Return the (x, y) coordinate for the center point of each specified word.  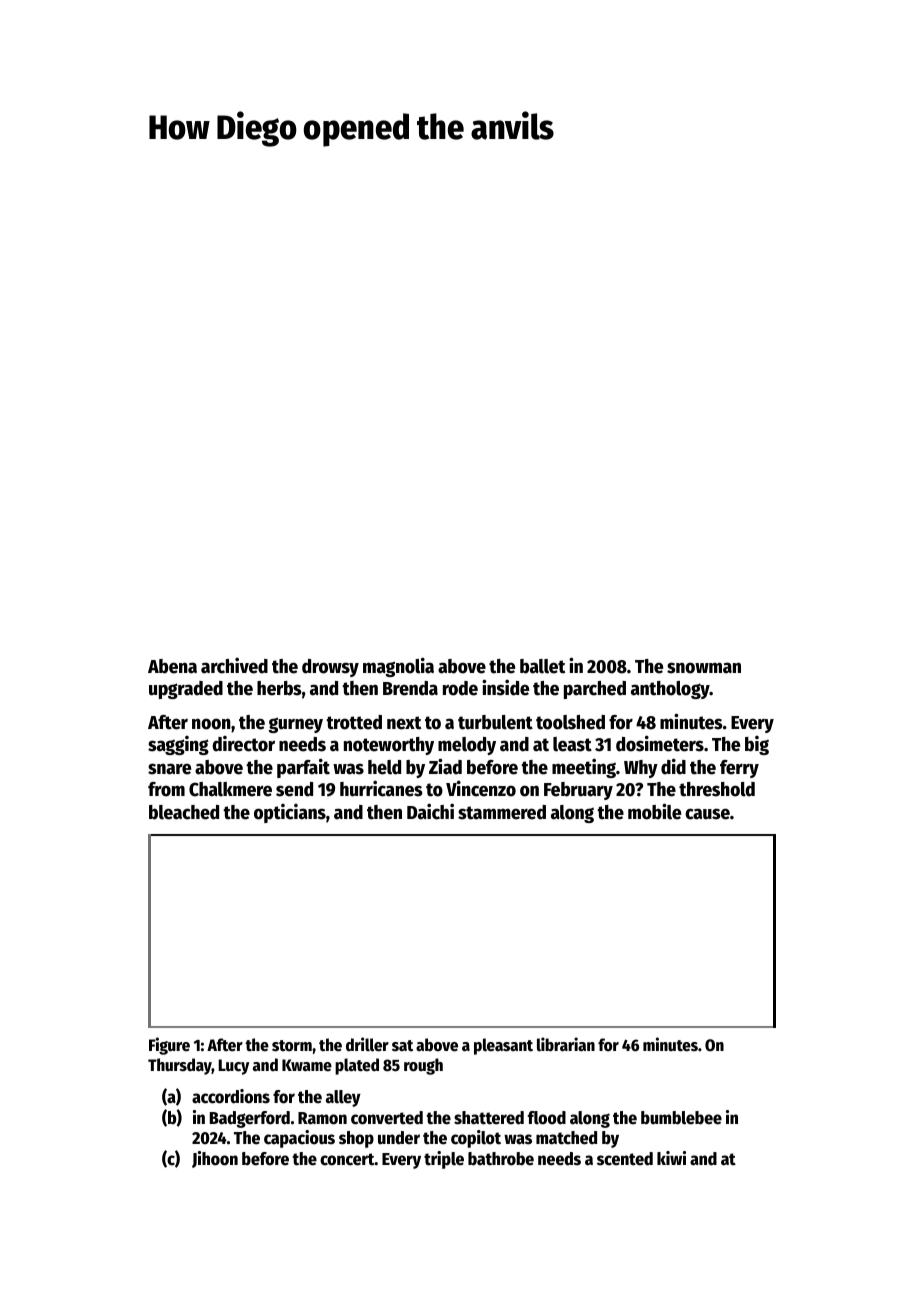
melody (467, 746)
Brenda (410, 688)
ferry (739, 769)
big (757, 745)
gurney (295, 725)
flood (547, 1118)
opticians (290, 813)
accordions (231, 1096)
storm (292, 1046)
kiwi (671, 1158)
